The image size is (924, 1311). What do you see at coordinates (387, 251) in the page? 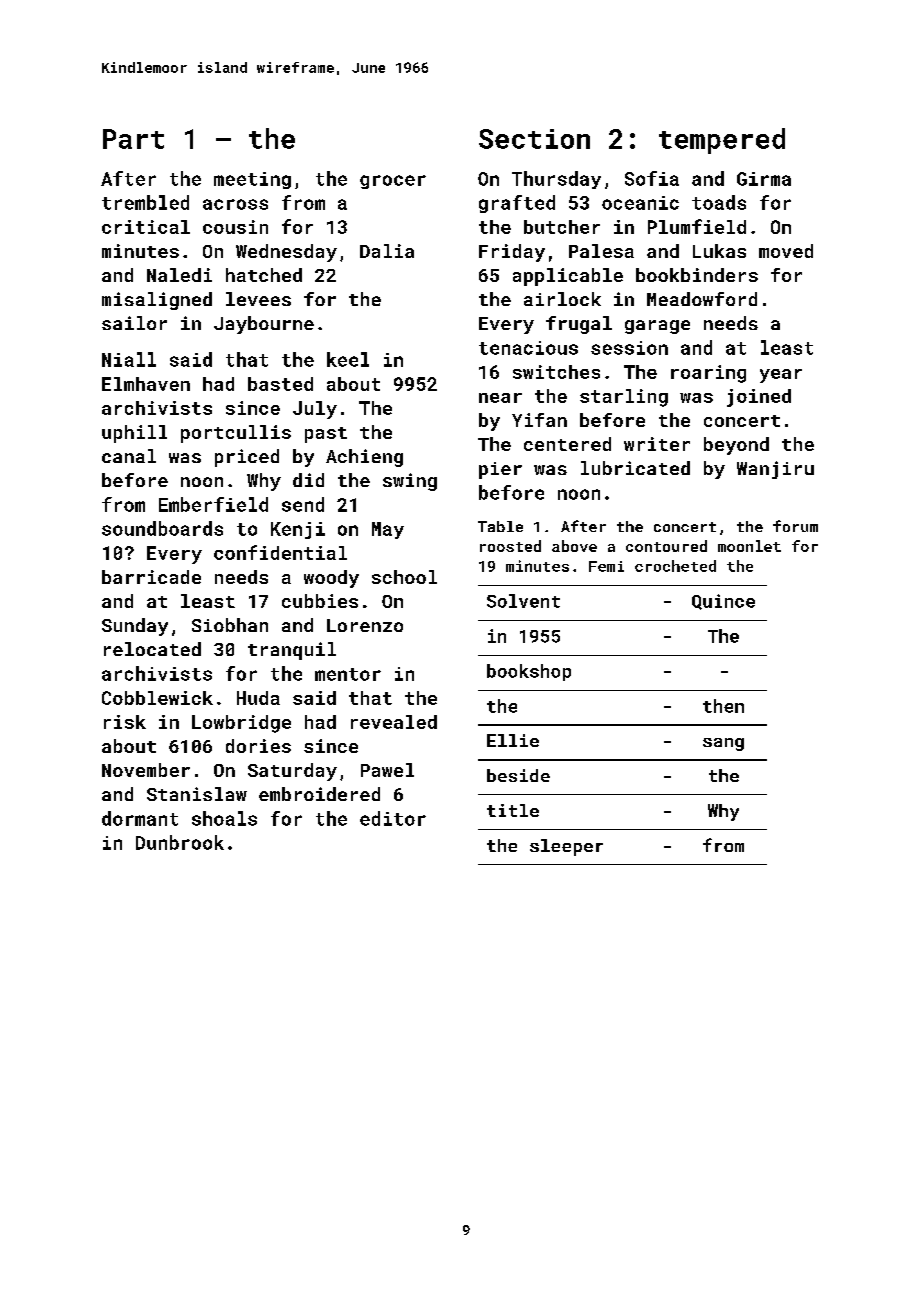
I see `Dalia` at bounding box center [387, 251].
